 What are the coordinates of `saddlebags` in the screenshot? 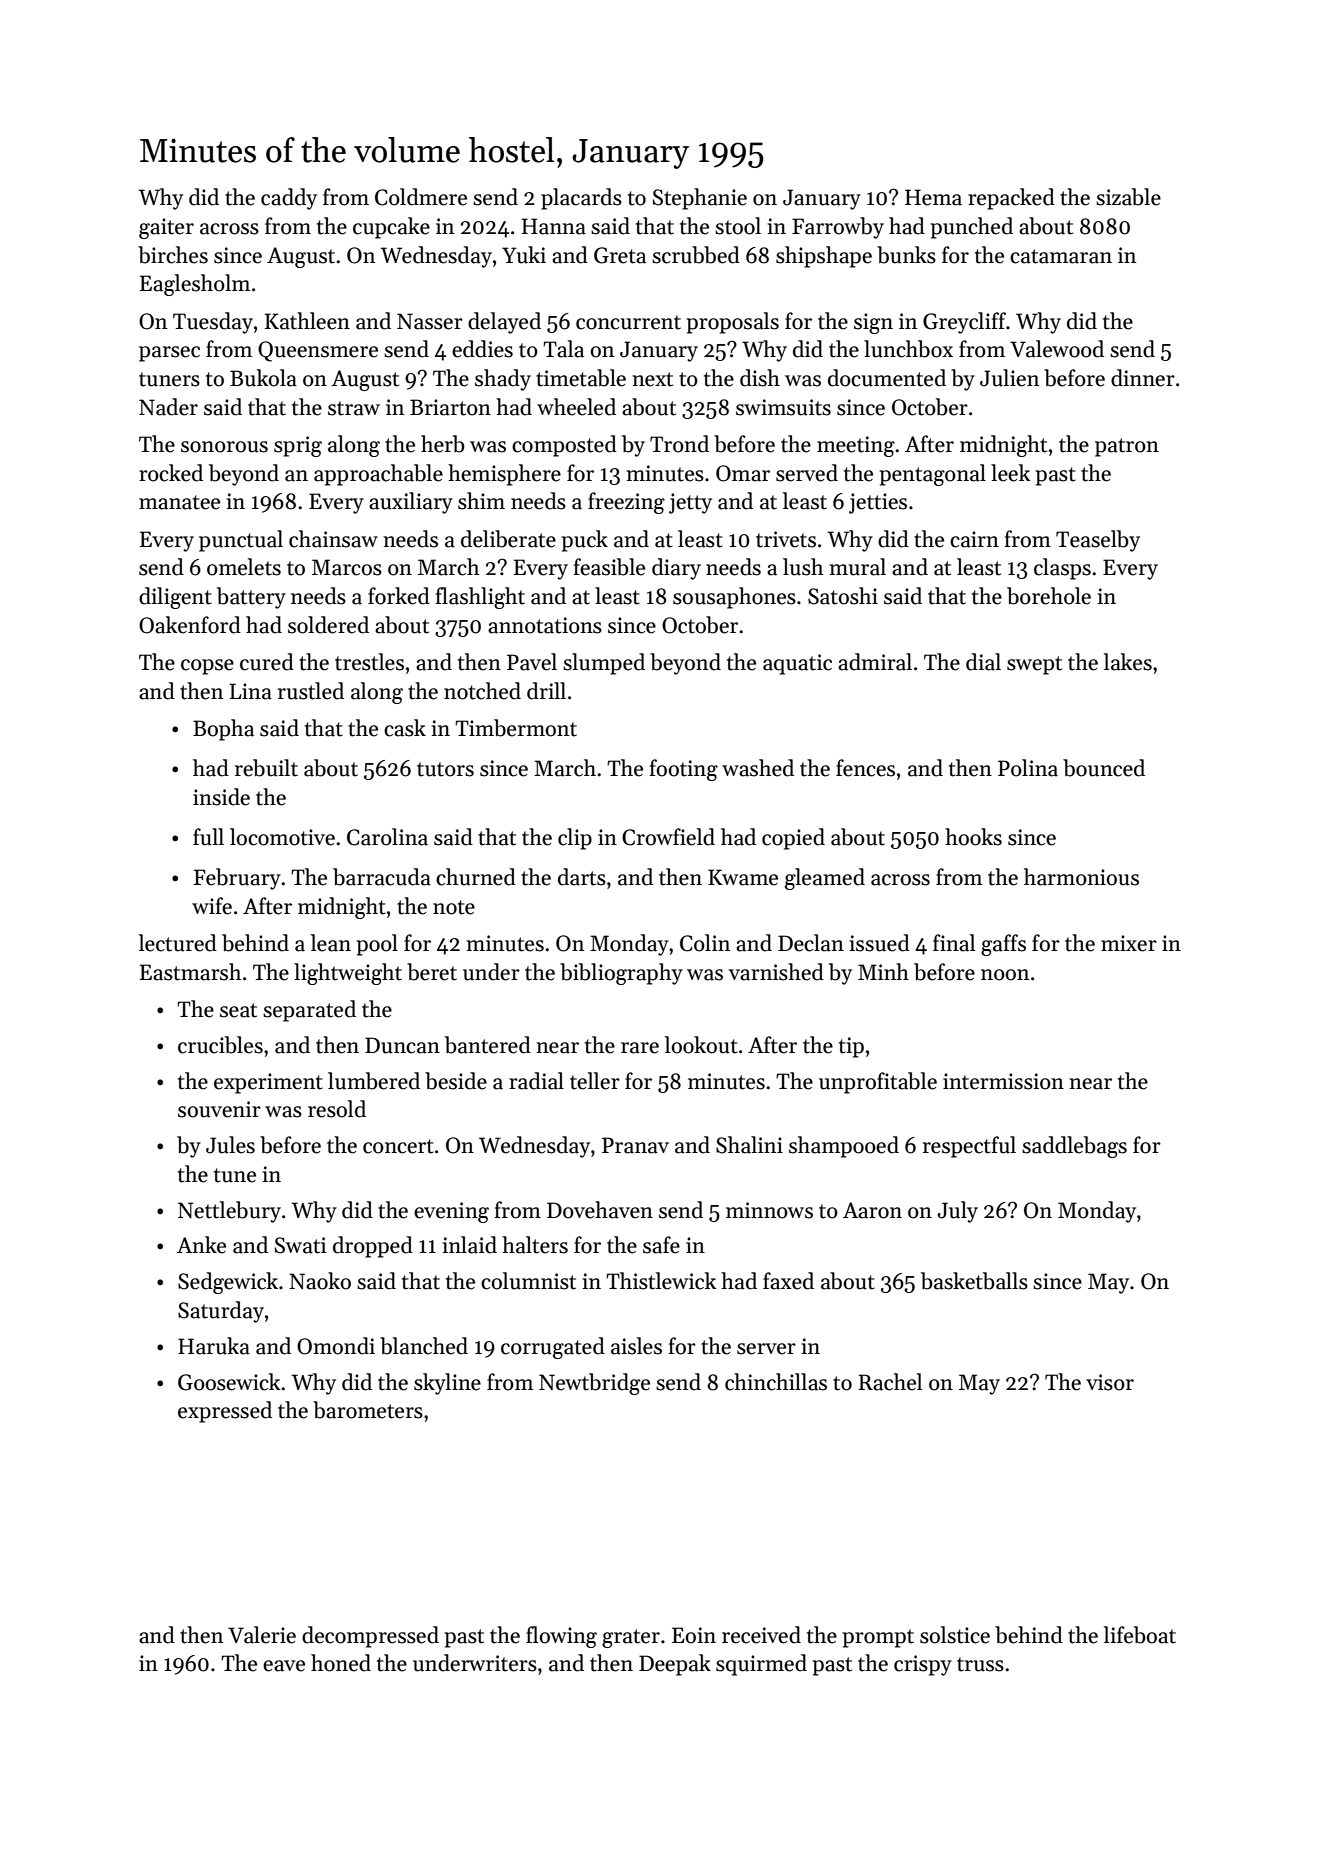 It's located at (1074, 1147).
